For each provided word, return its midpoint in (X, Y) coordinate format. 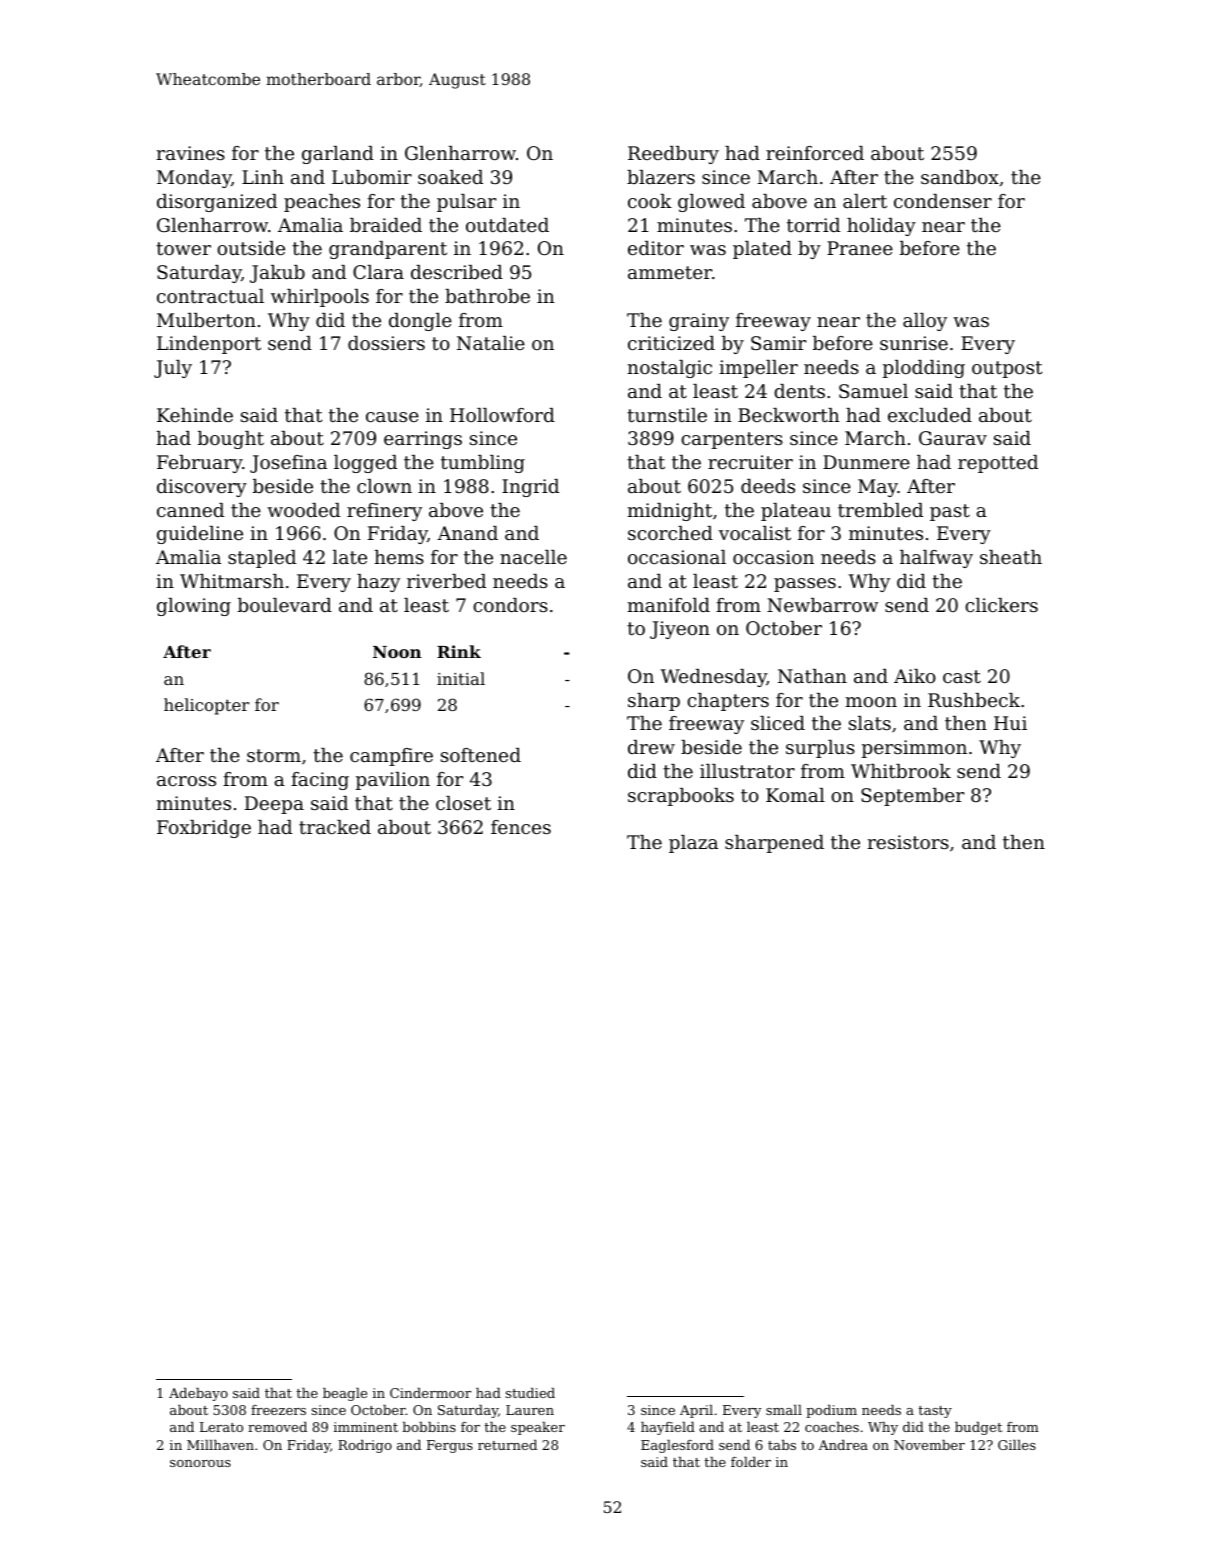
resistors (908, 842)
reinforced (815, 153)
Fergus (450, 1446)
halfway (936, 559)
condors (510, 605)
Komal (795, 795)
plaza (693, 844)
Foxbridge (204, 829)
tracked (335, 827)
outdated (507, 225)
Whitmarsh (232, 581)
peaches (322, 203)
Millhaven (220, 1445)
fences (521, 827)
